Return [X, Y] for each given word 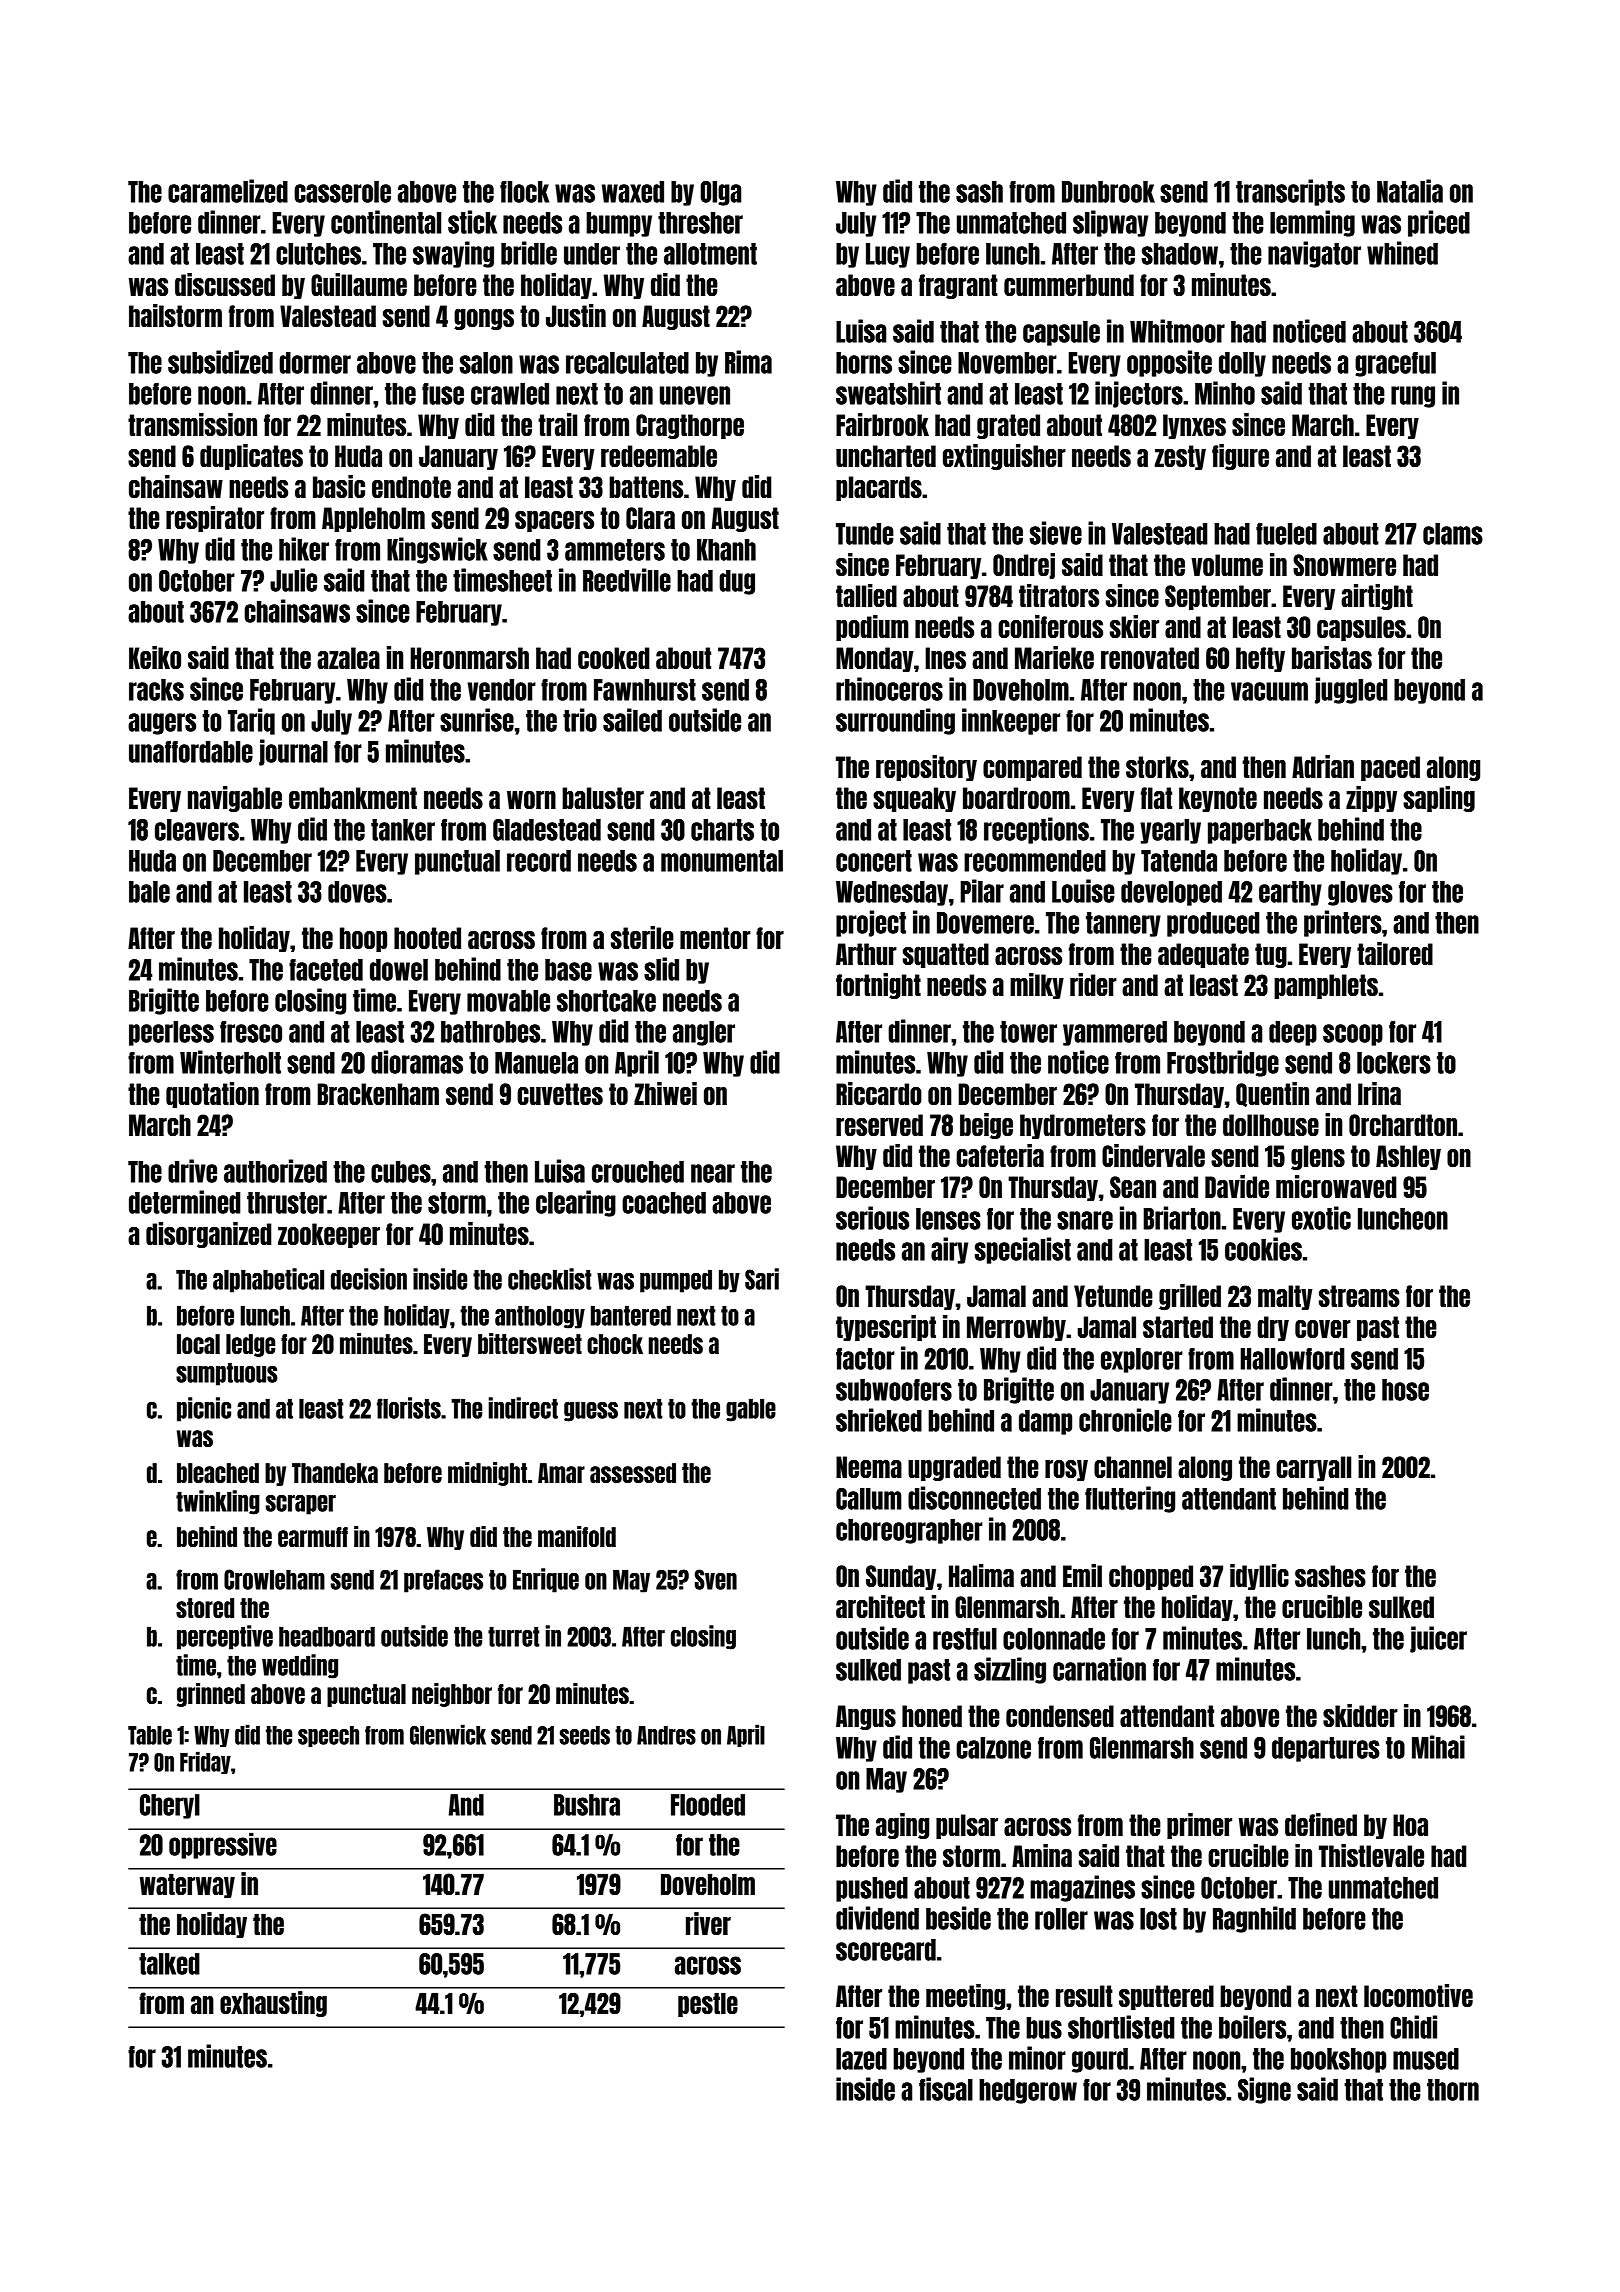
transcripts [1290, 192]
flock [524, 192]
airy [949, 1250]
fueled [1286, 534]
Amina [1042, 1855]
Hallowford [1292, 1359]
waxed [633, 192]
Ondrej [1024, 566]
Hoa [1410, 1825]
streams [1359, 1296]
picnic [204, 1409]
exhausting [273, 2004]
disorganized [209, 1235]
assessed [633, 1473]
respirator [215, 519]
